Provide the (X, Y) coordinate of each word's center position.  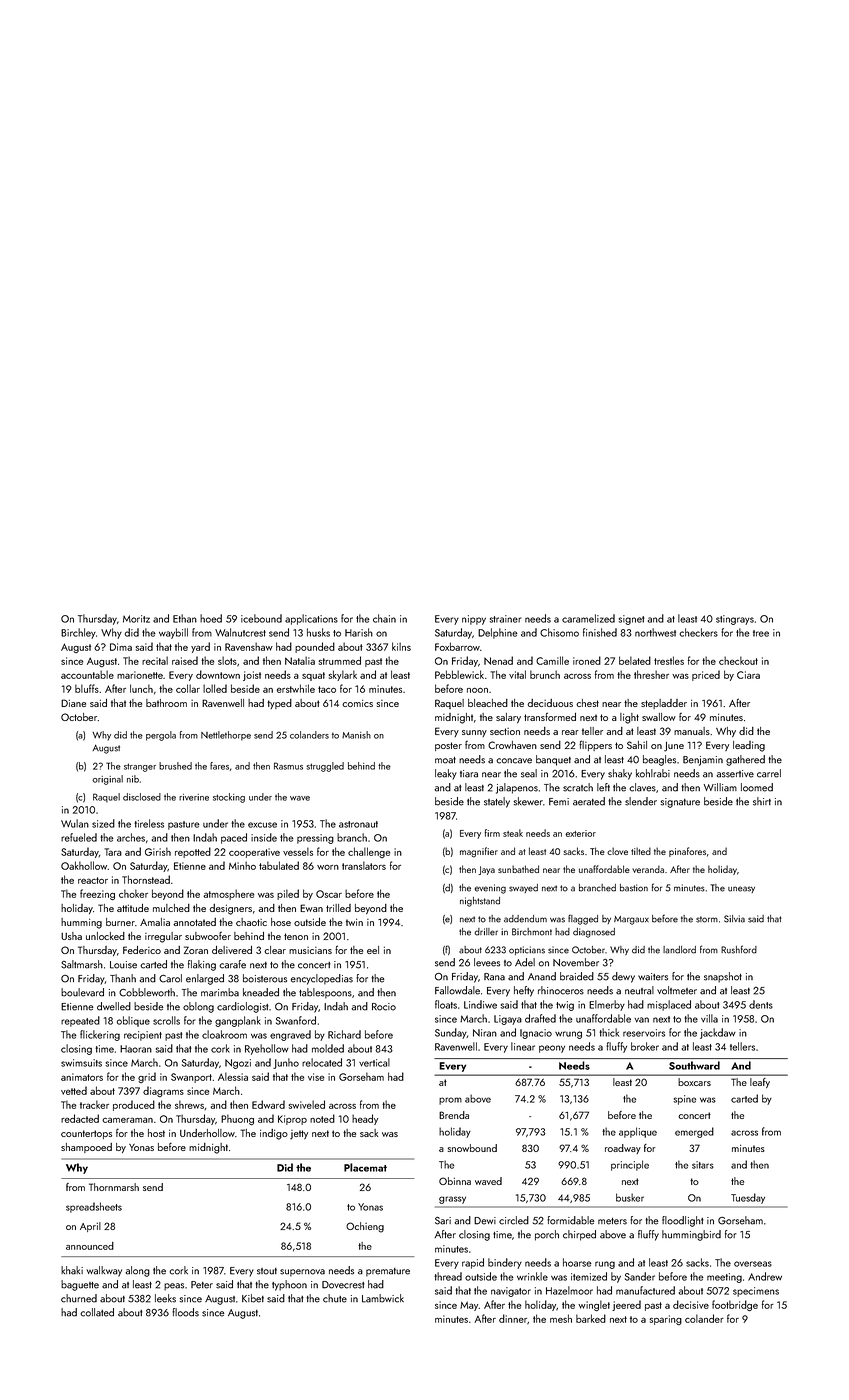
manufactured (645, 1290)
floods (185, 1312)
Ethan (185, 618)
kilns (401, 646)
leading (749, 746)
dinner (513, 1319)
